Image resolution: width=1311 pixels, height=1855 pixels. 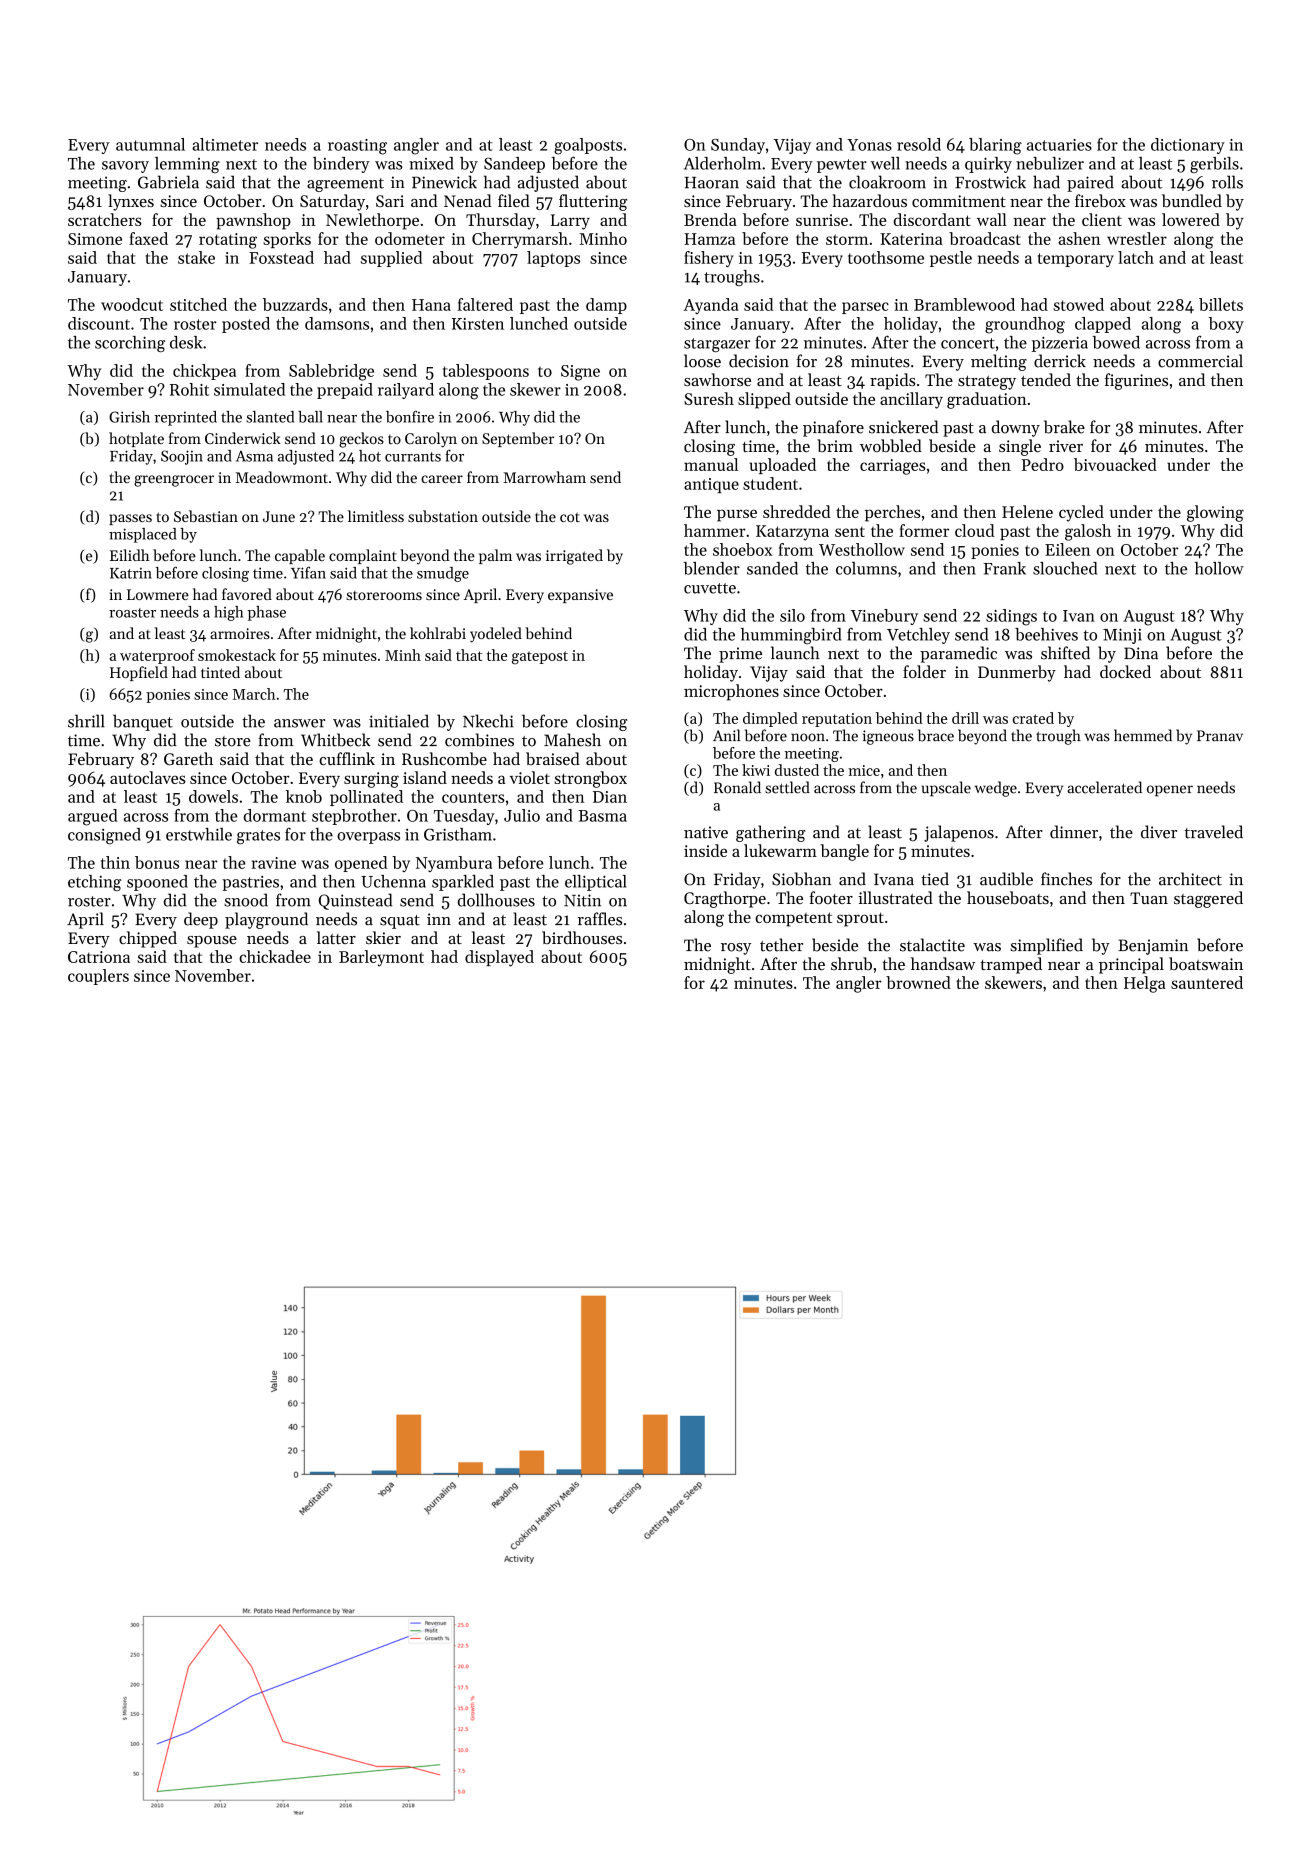 What do you see at coordinates (731, 692) in the screenshot?
I see `microphones` at bounding box center [731, 692].
